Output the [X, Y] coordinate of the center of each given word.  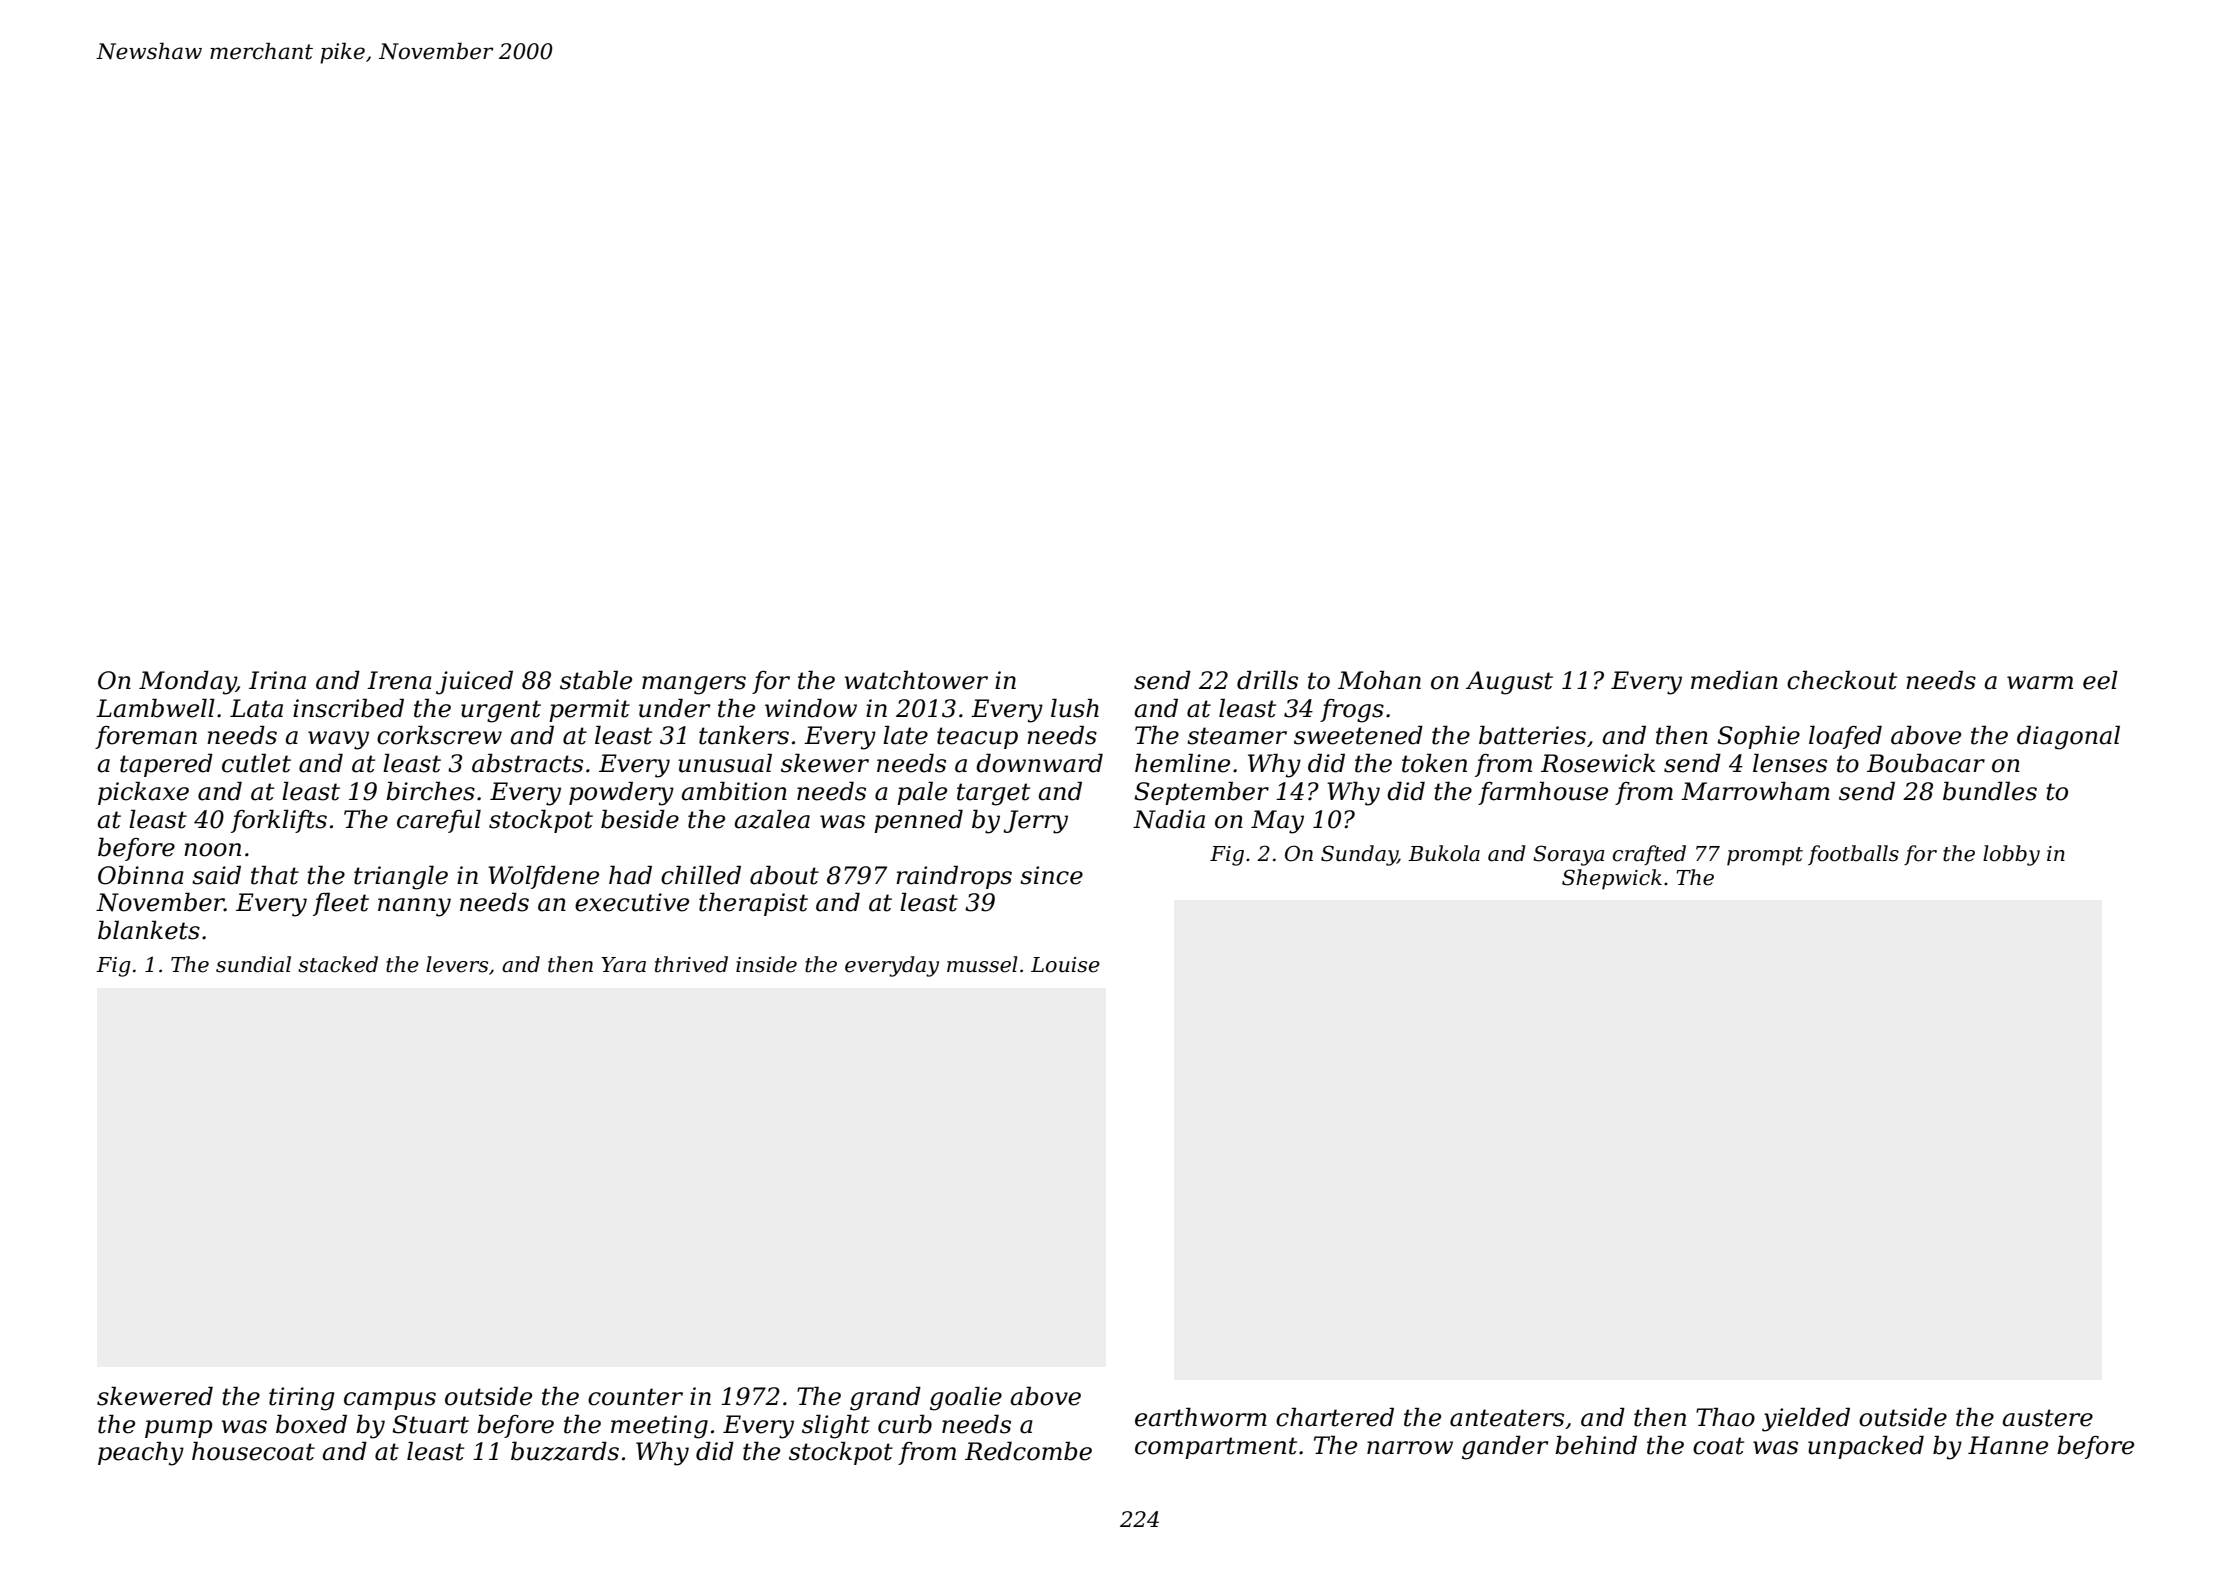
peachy [141, 1453]
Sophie [1758, 737]
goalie [966, 1398]
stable [596, 680]
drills [1267, 680]
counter [635, 1397]
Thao [1725, 1417]
